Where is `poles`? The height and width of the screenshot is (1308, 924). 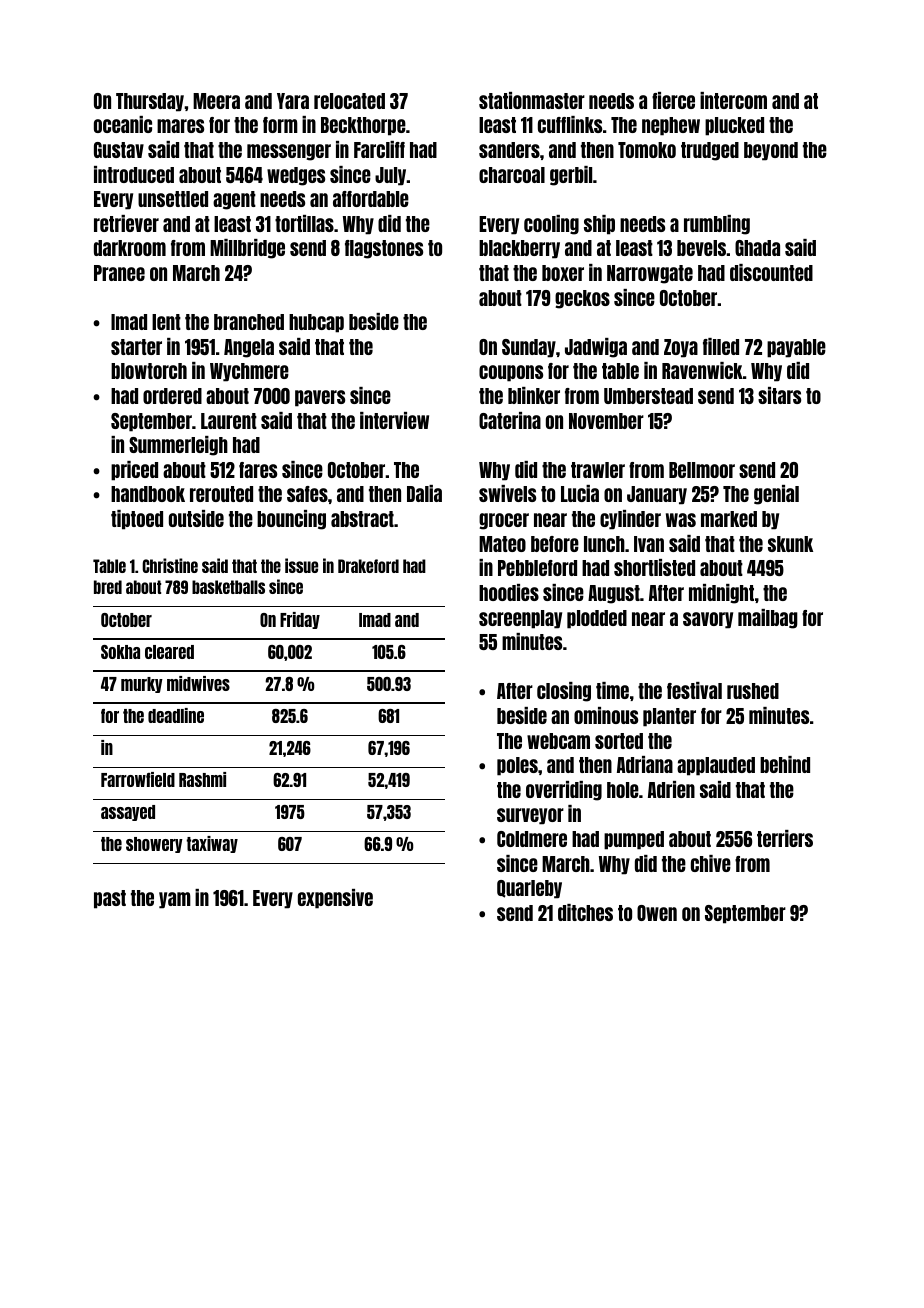
poles is located at coordinates (517, 766).
